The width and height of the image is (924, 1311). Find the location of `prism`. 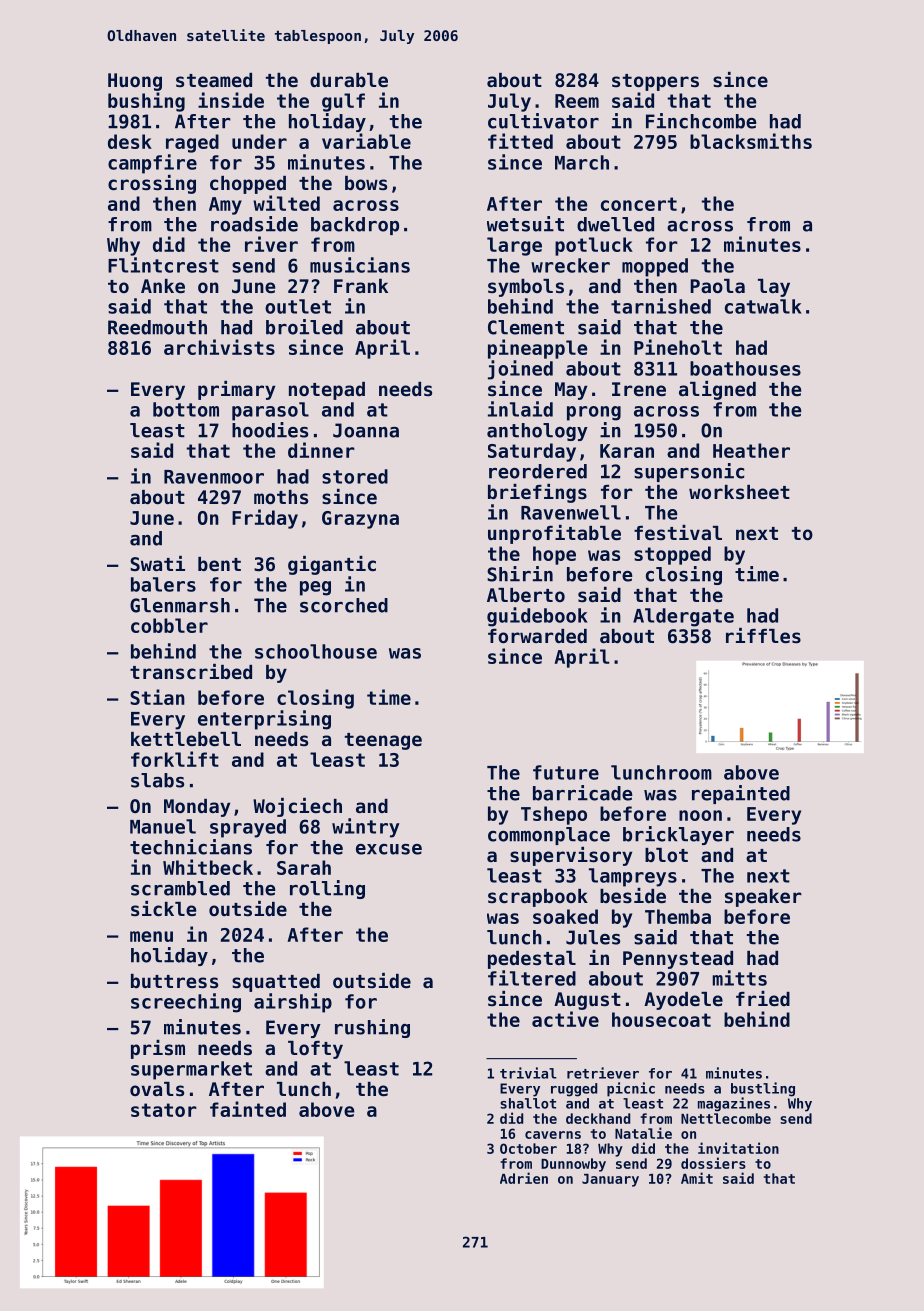

prism is located at coordinates (158, 1049).
